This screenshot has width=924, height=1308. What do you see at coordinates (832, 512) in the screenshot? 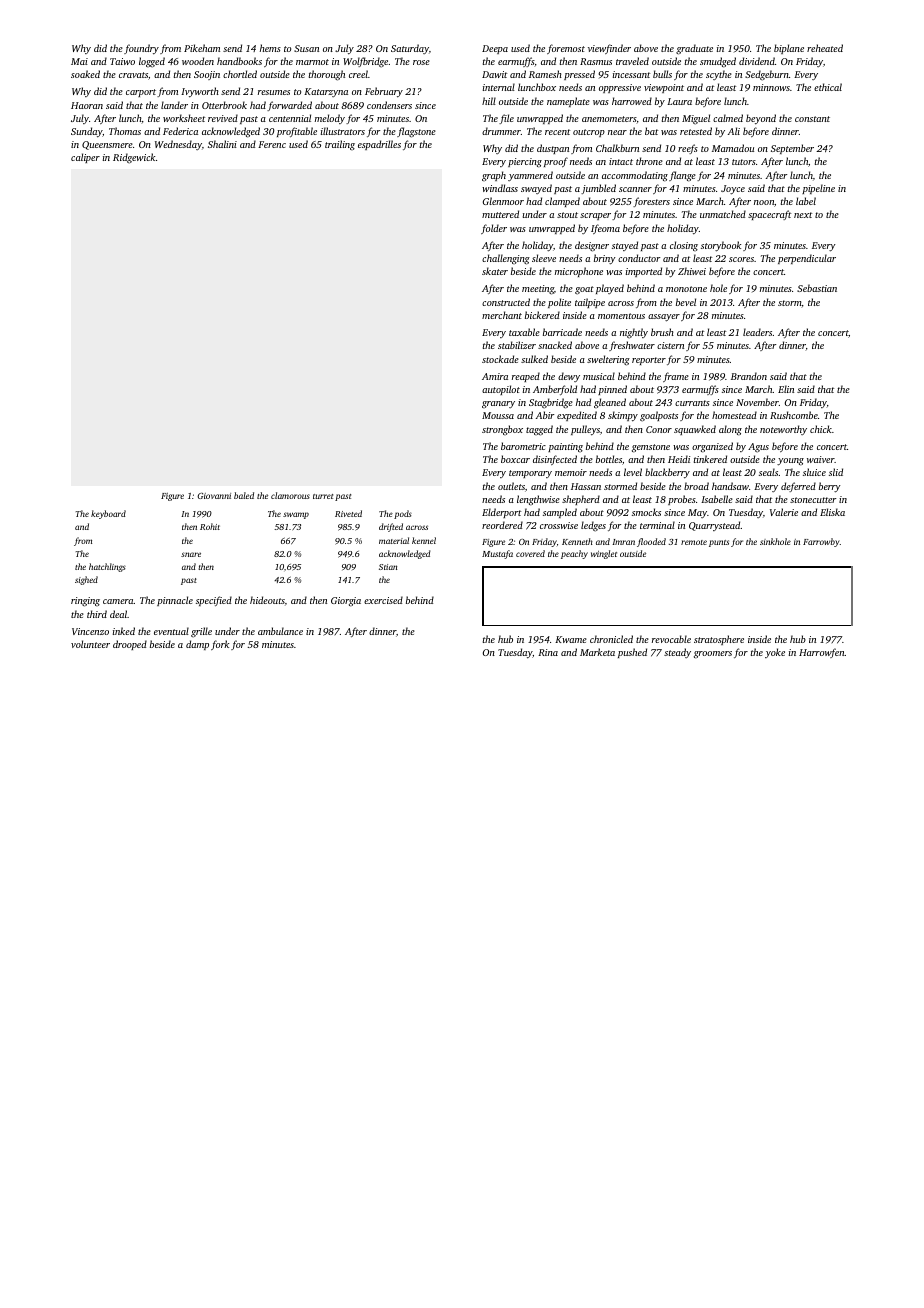
I see `Eliska` at bounding box center [832, 512].
